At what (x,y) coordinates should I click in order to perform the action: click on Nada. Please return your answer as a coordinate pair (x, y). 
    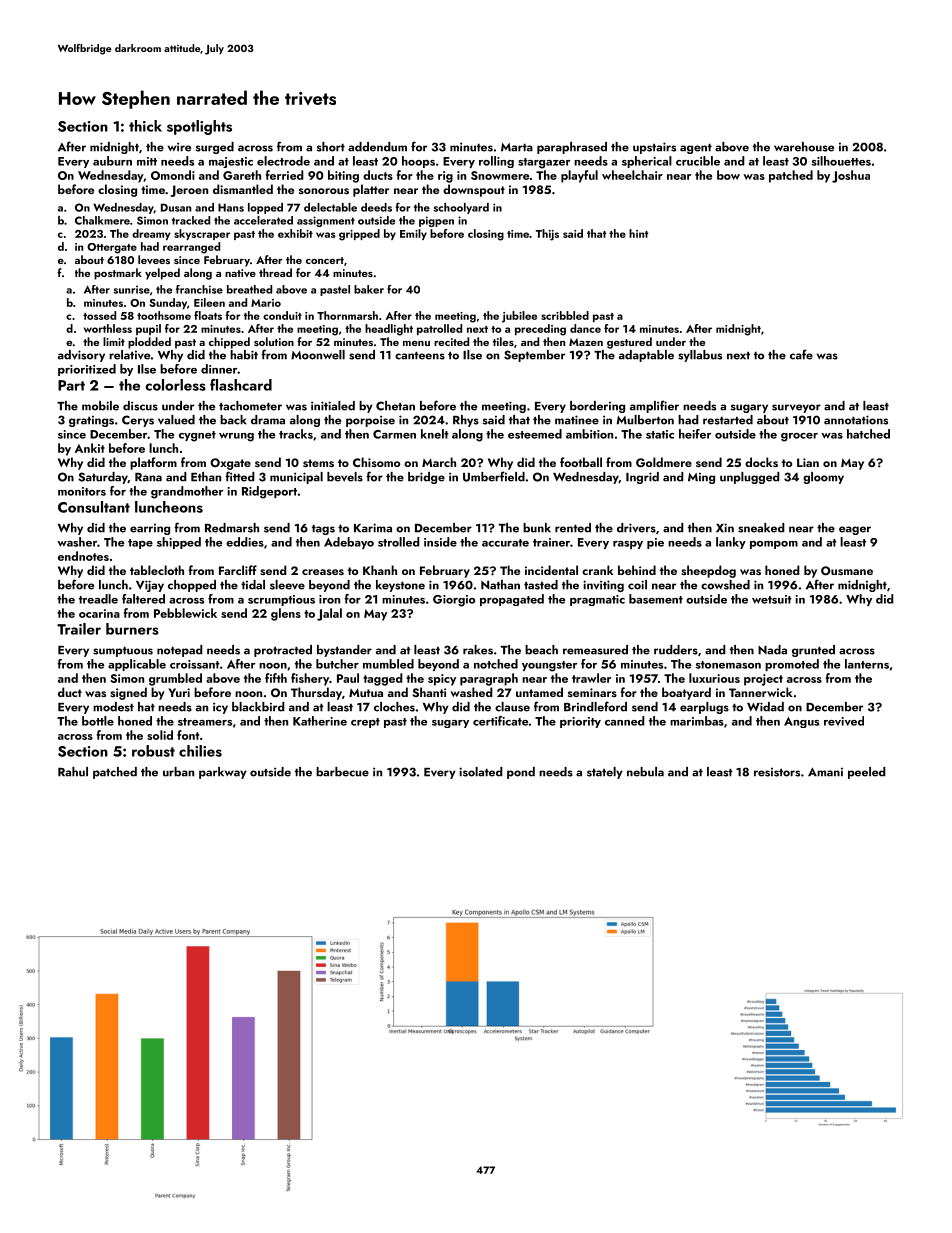
    Looking at the image, I should click on (772, 650).
